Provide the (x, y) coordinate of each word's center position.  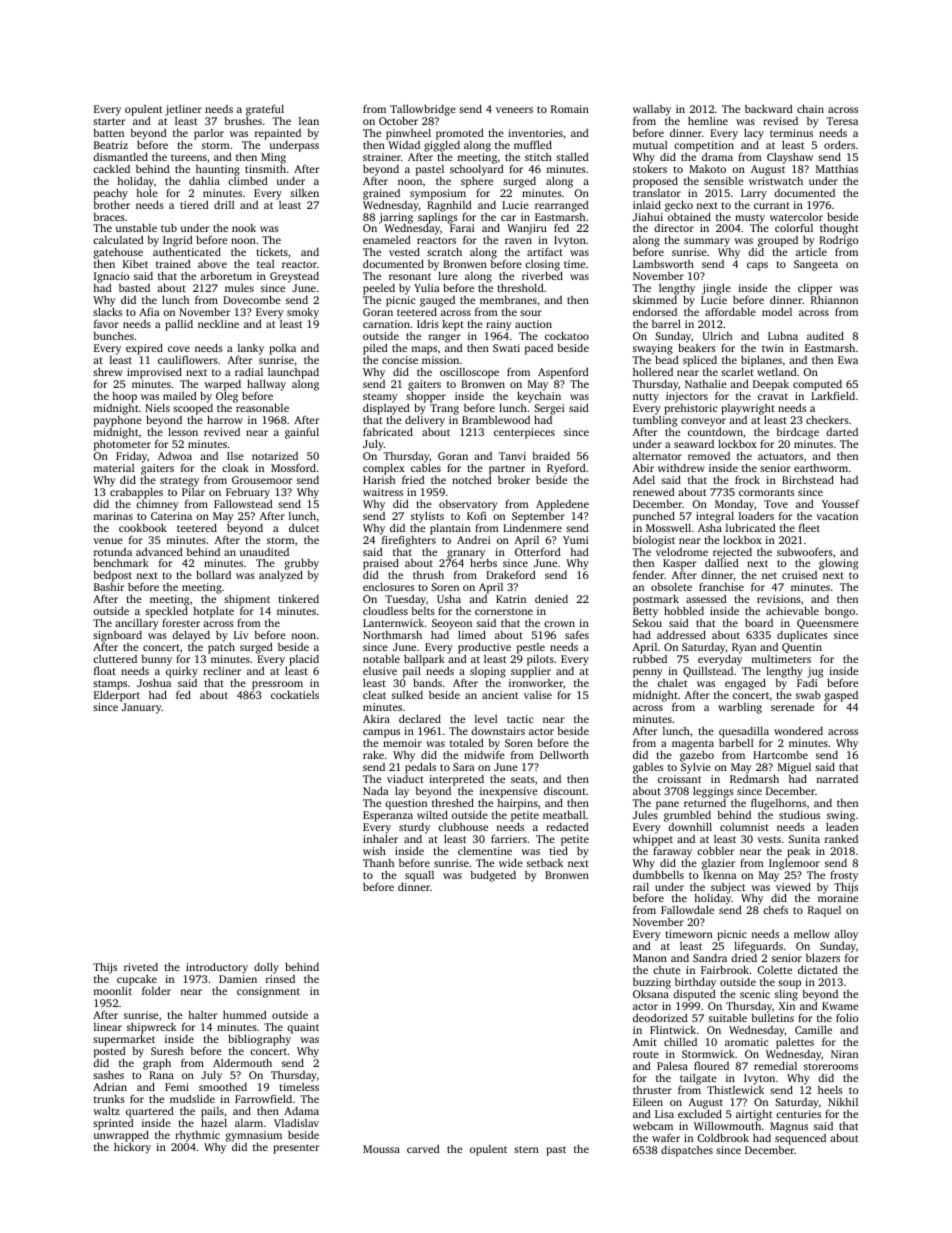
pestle (531, 648)
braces (109, 217)
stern (526, 1149)
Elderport (117, 696)
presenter (296, 1149)
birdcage (797, 433)
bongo (840, 612)
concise (400, 360)
